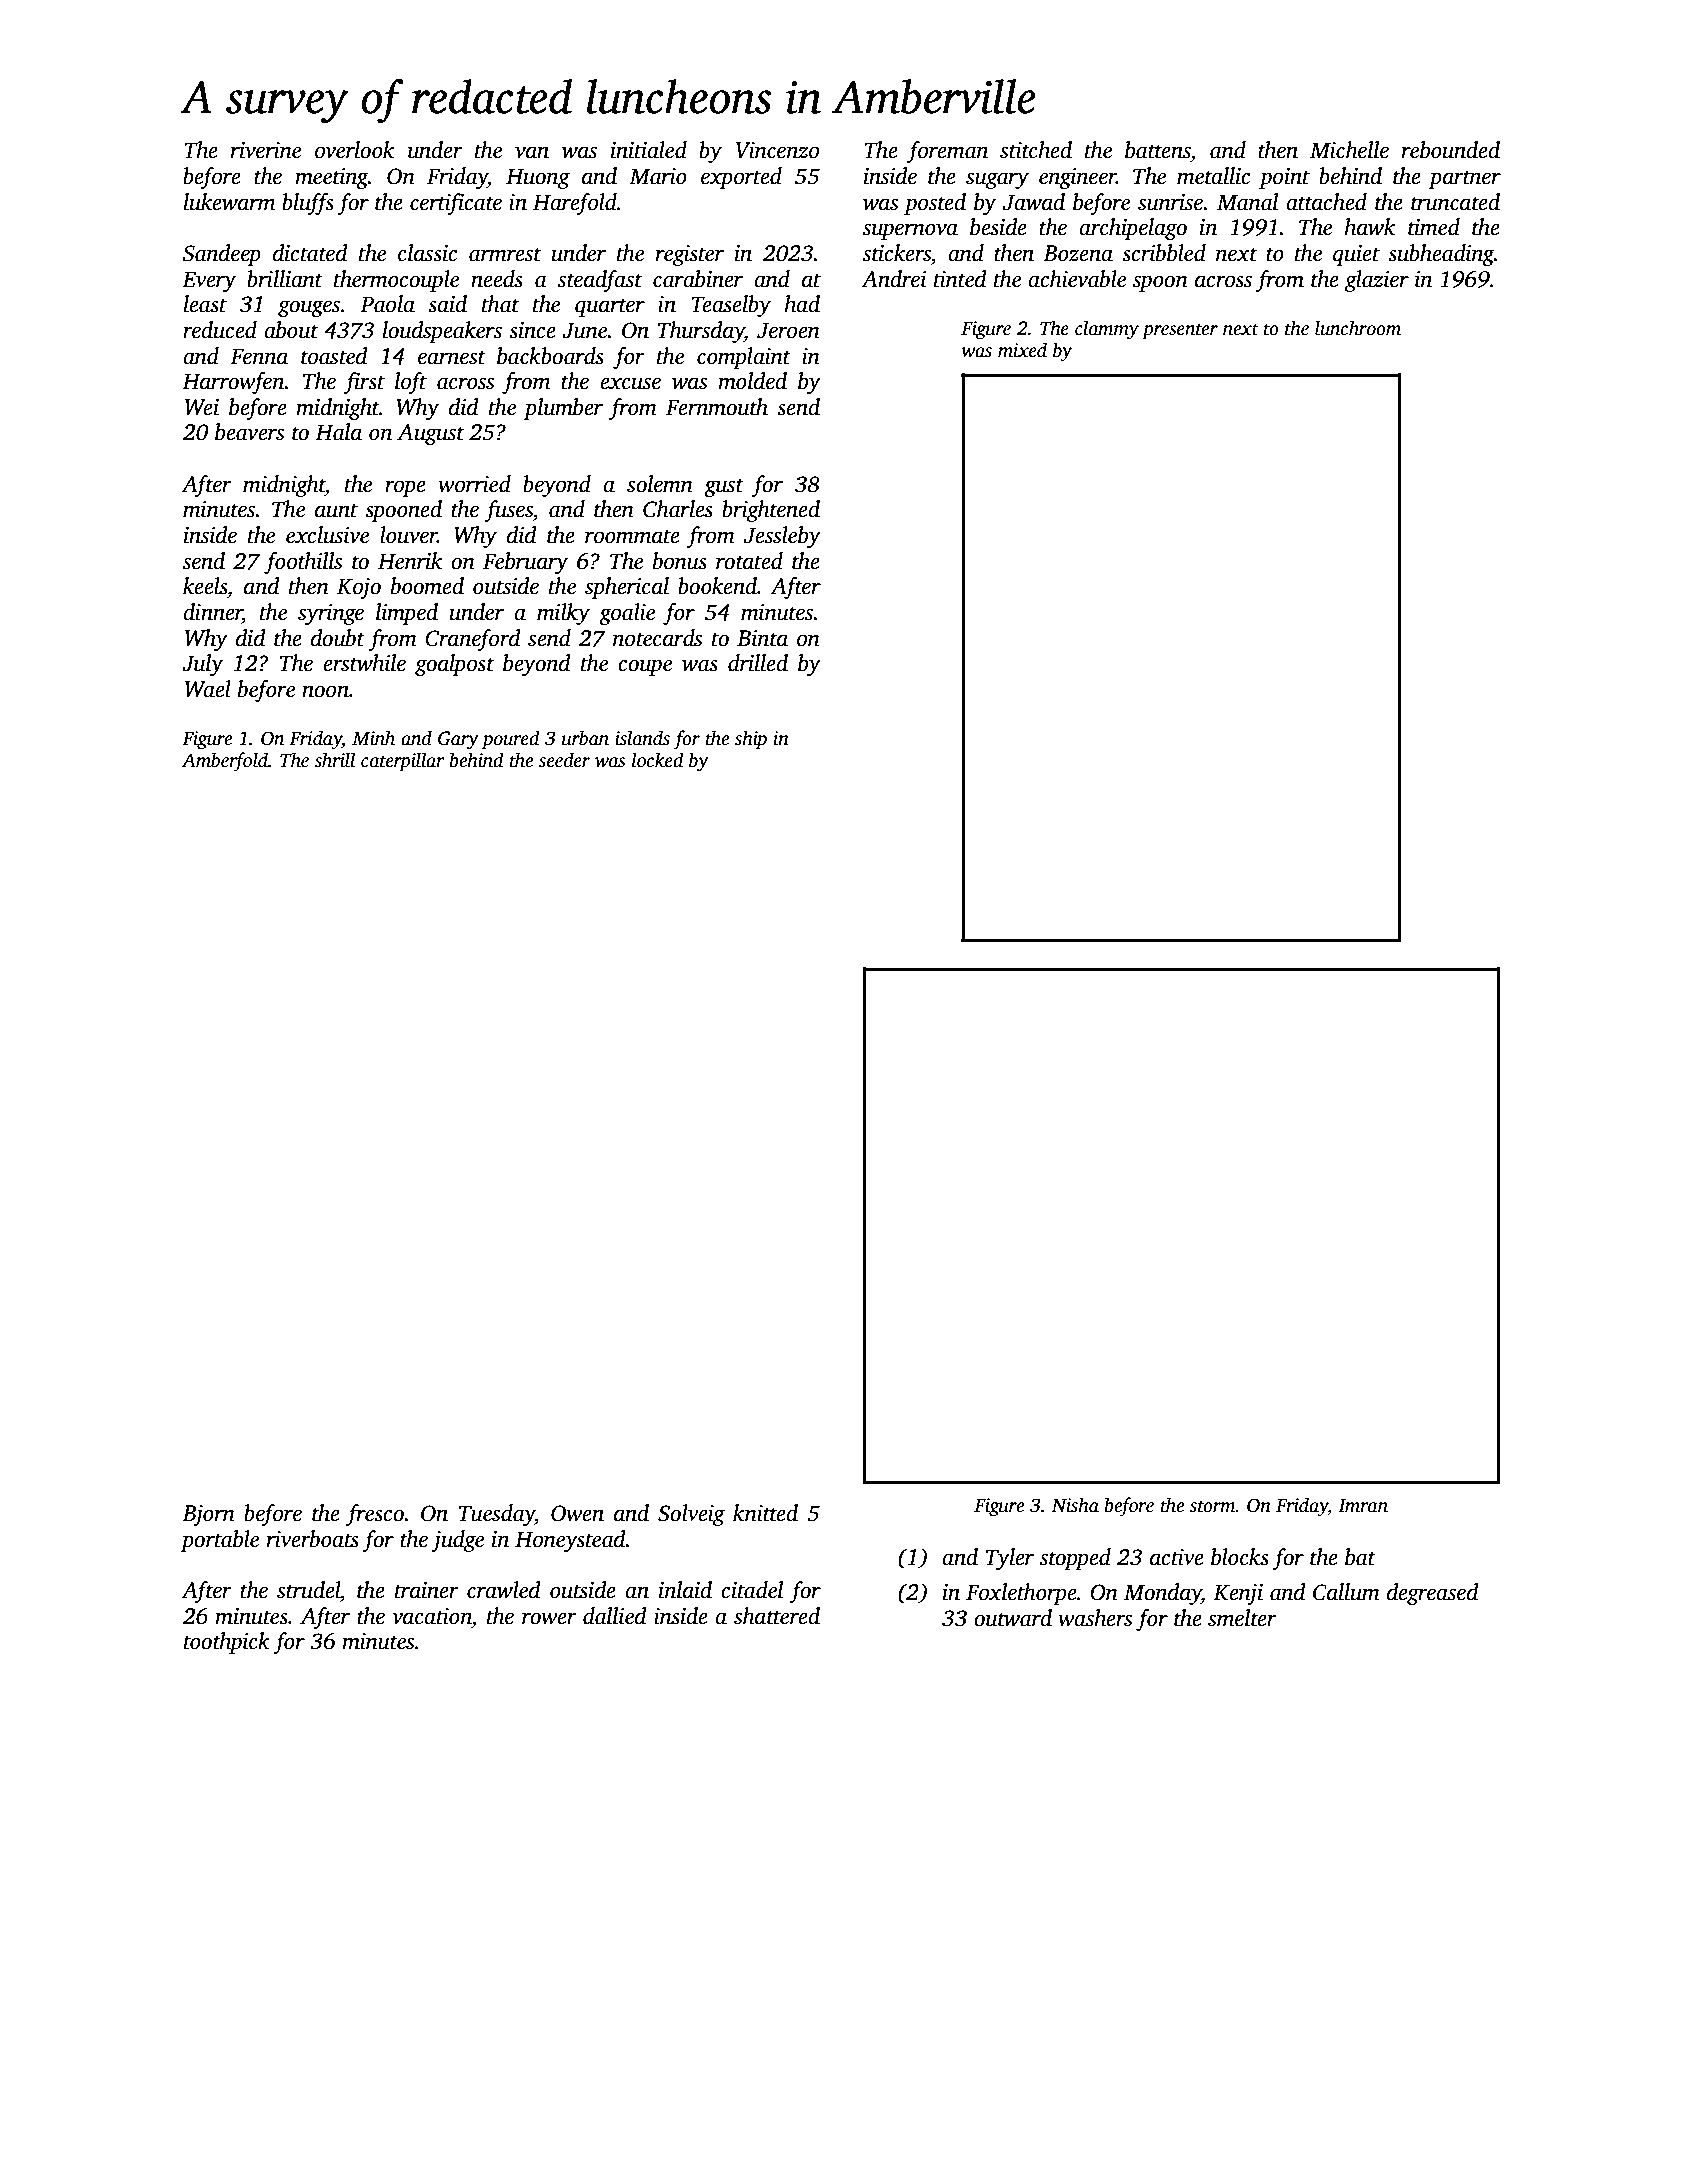 The height and width of the screenshot is (2178, 1683). Describe the element at coordinates (458, 1541) in the screenshot. I see `judge` at that location.
